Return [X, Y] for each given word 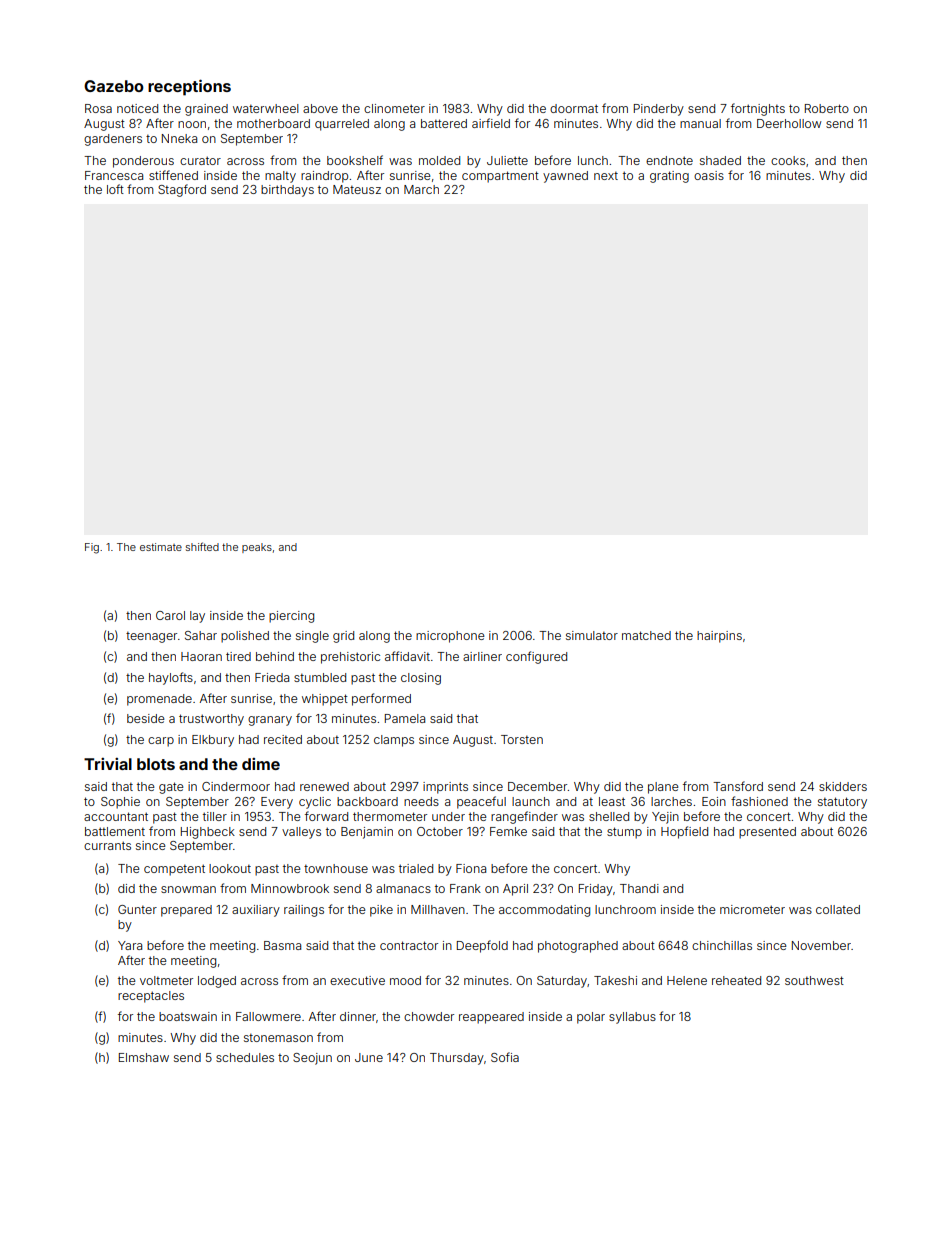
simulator [592, 635]
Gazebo [114, 86]
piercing [291, 617]
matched [646, 635]
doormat [574, 108]
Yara [130, 945]
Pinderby [659, 110]
